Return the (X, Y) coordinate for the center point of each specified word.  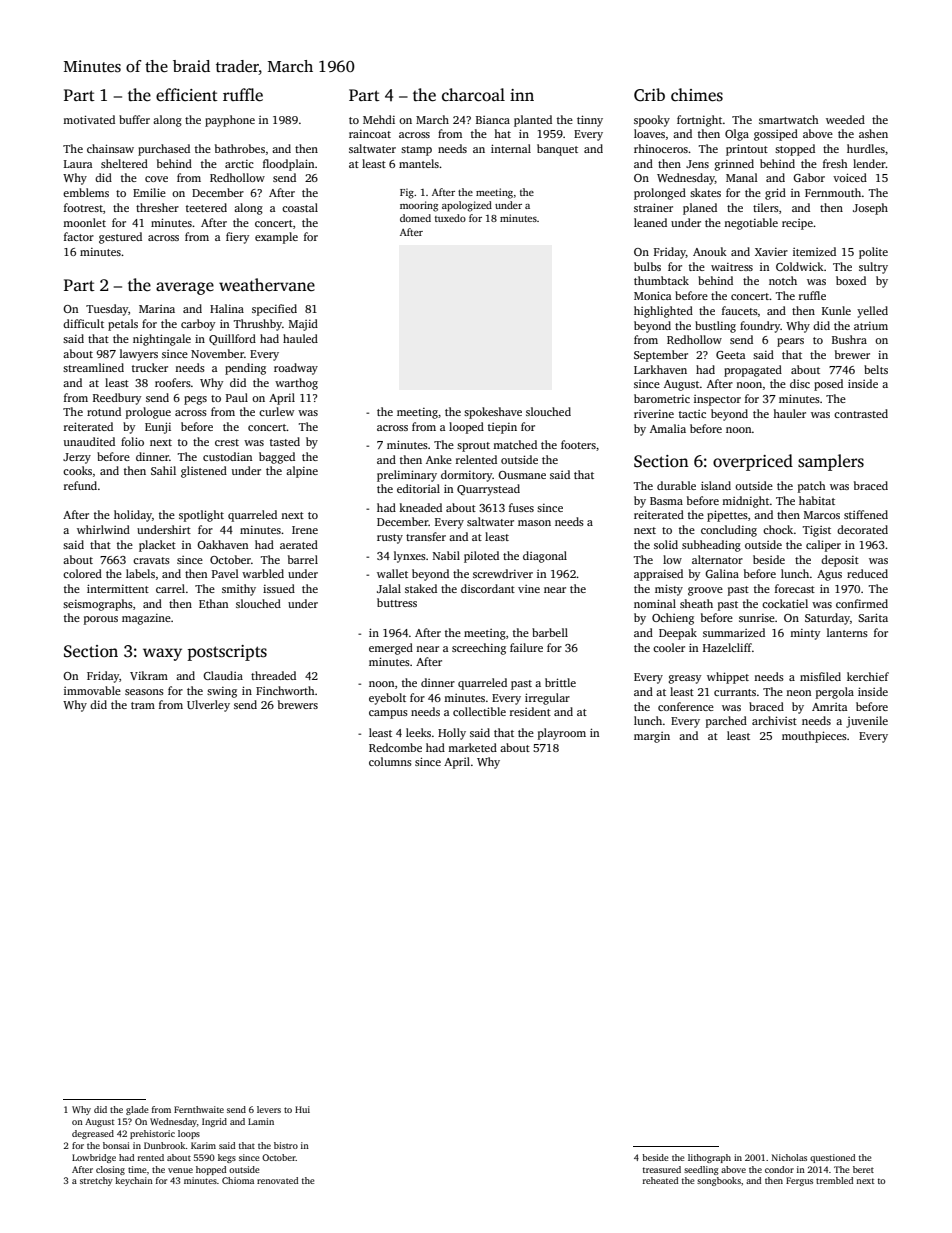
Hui (302, 1109)
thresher (157, 207)
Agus (829, 575)
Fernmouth (833, 192)
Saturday (827, 619)
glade (137, 1110)
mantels (419, 163)
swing (222, 692)
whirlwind (103, 529)
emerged (391, 649)
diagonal (545, 557)
